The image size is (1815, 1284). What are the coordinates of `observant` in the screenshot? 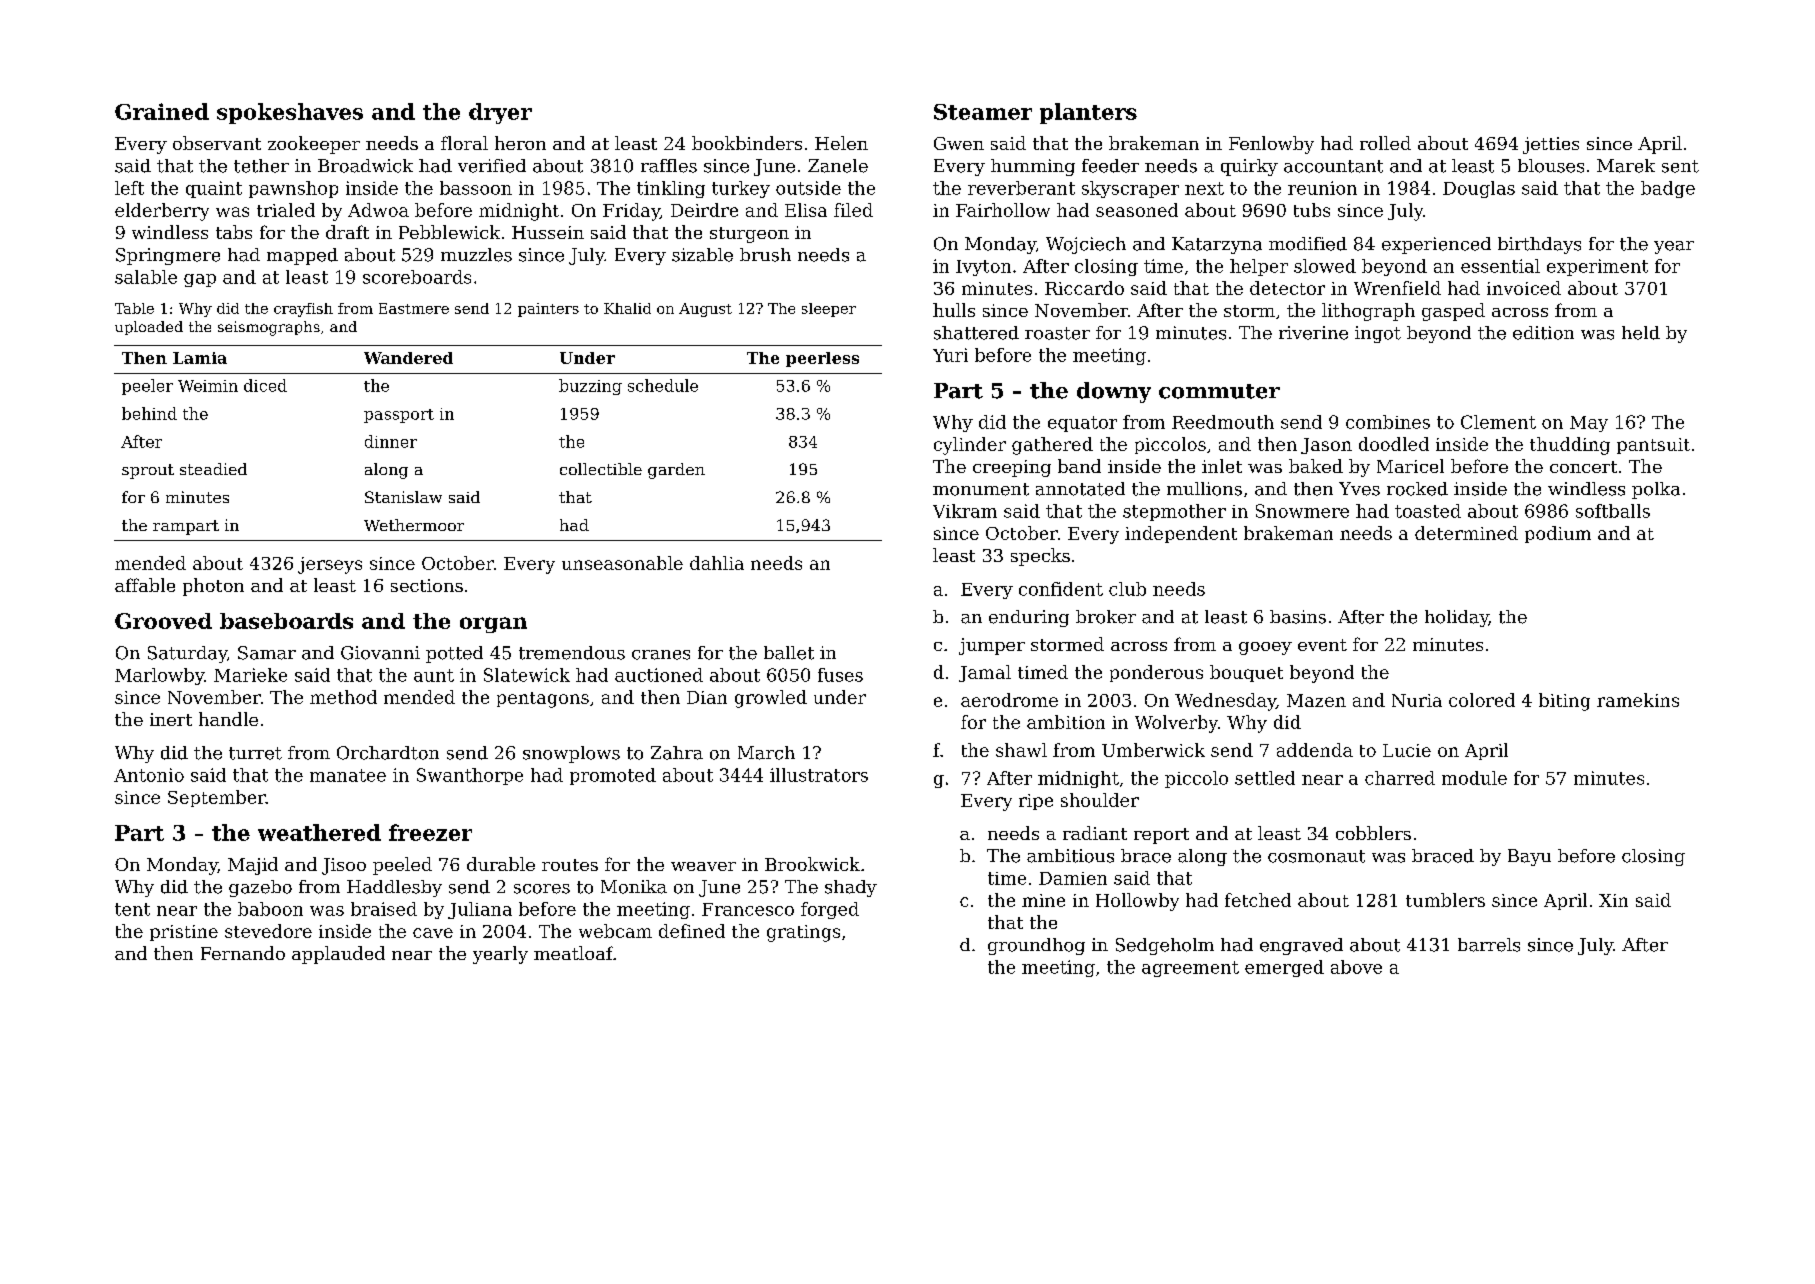 It's located at (217, 143).
